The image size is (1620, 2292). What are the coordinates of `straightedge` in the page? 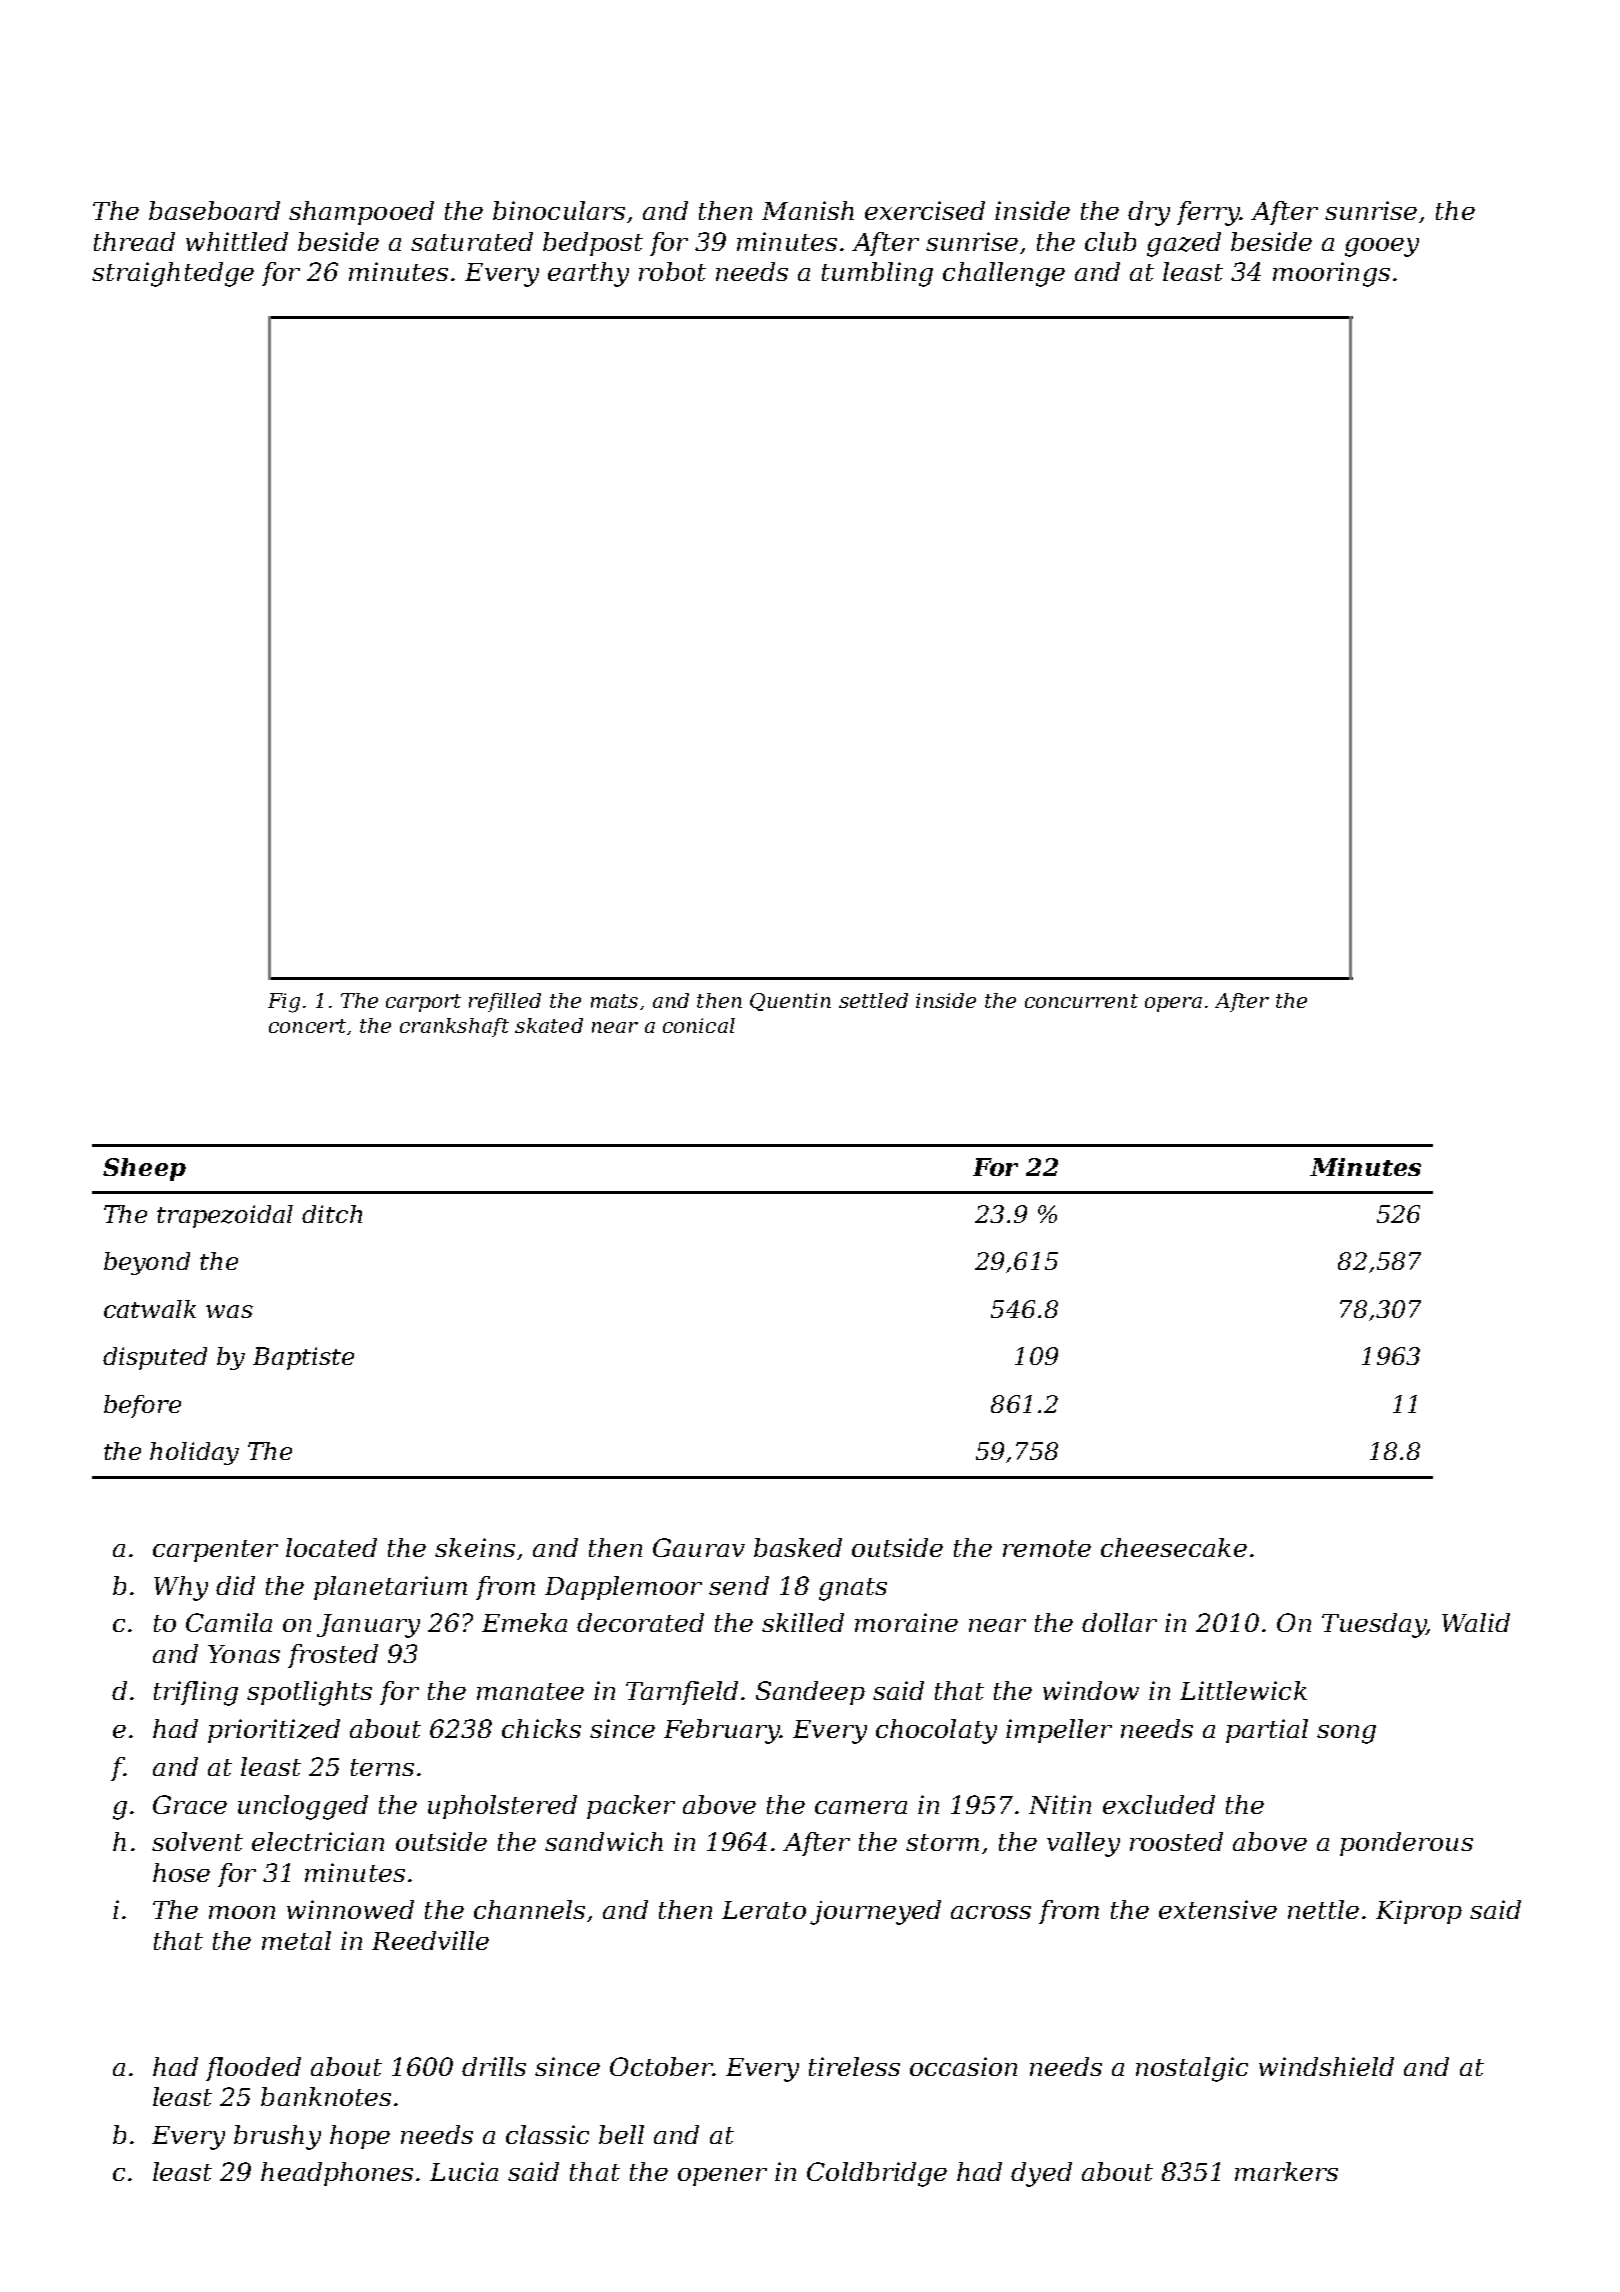 It's located at (173, 274).
